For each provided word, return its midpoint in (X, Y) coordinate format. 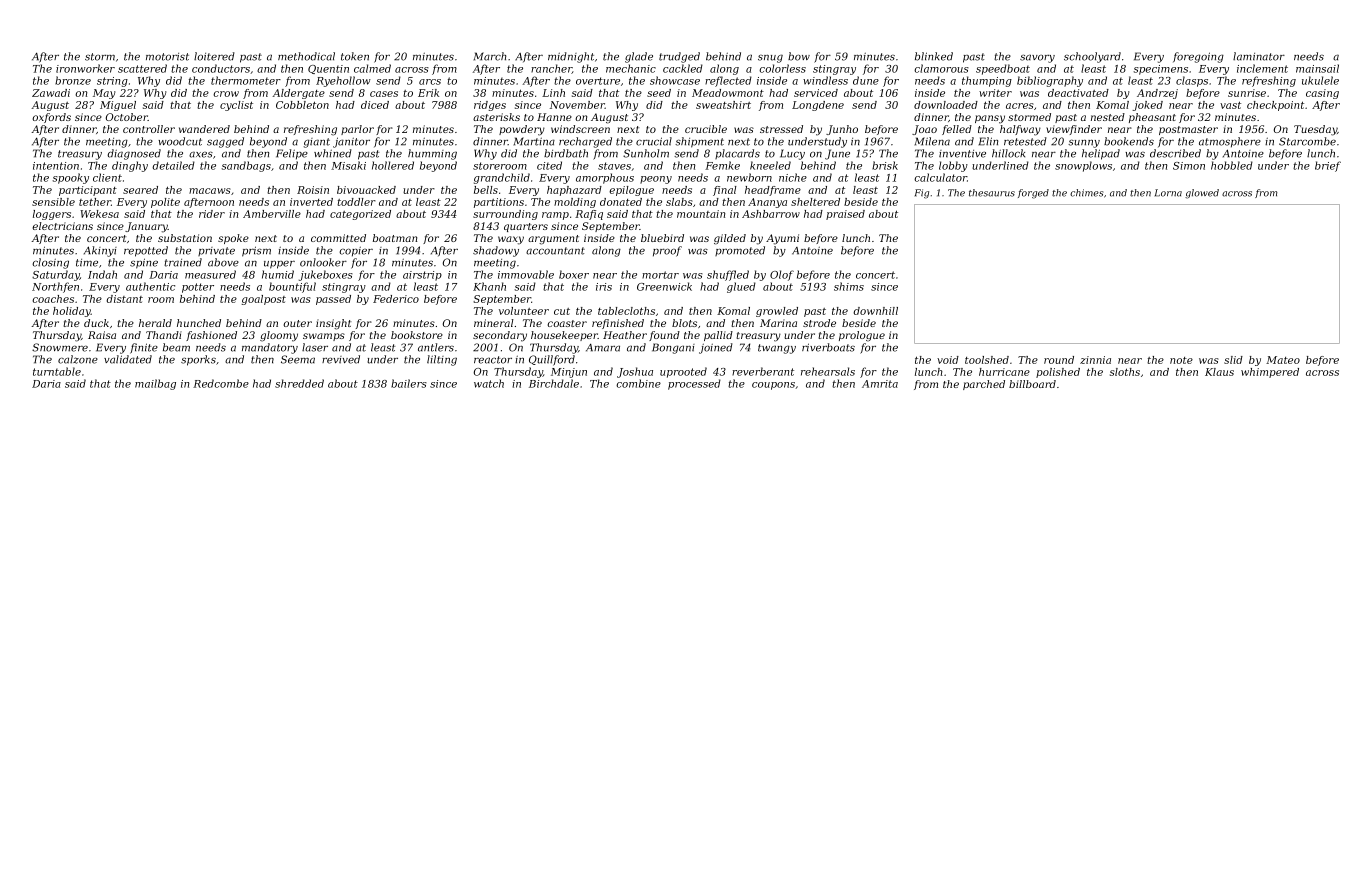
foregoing (1198, 57)
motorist (167, 57)
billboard (1032, 384)
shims (849, 286)
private (216, 251)
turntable (57, 371)
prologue (862, 336)
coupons (773, 386)
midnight (571, 57)
